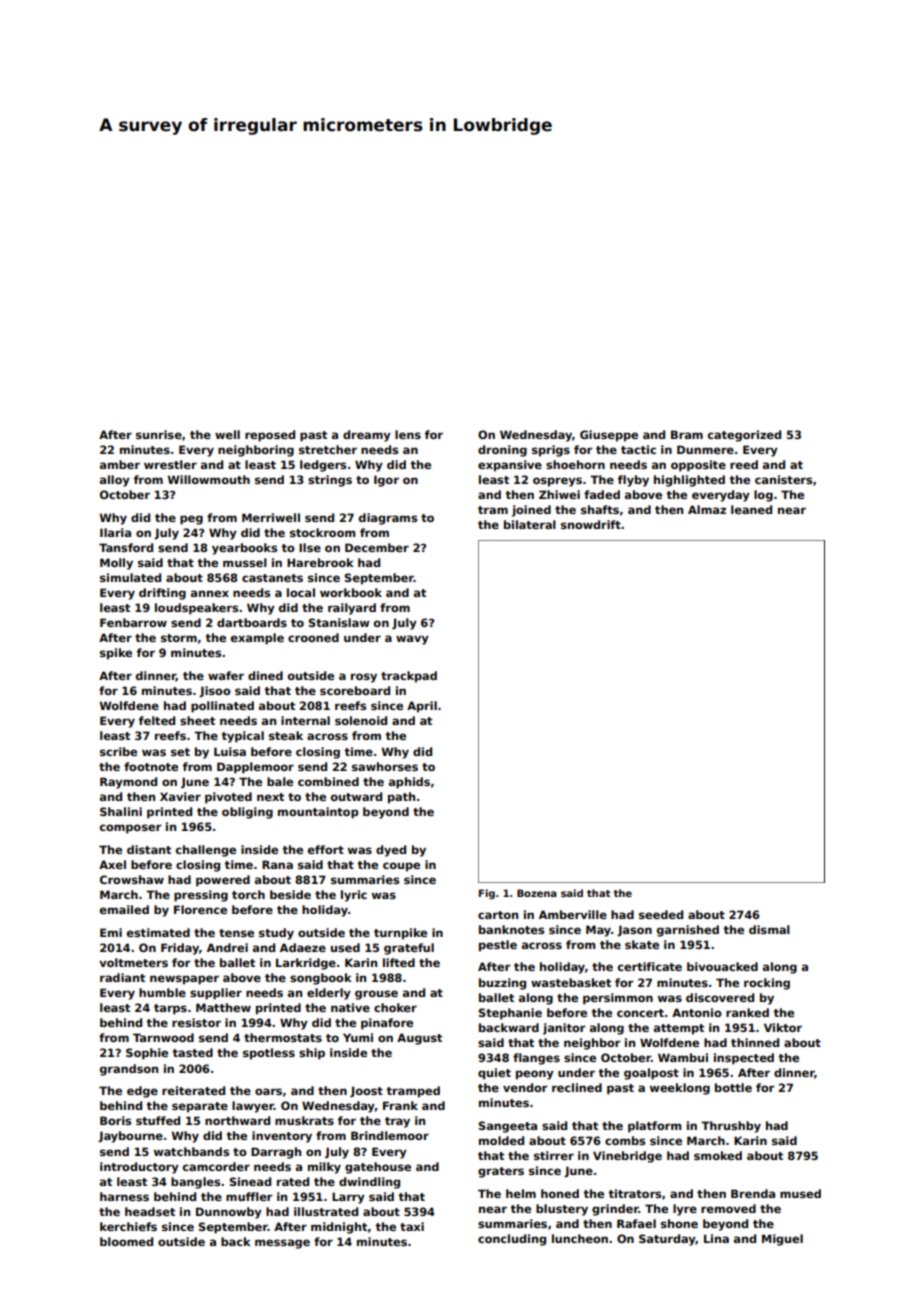 This page has width=924, height=1308. I want to click on opposite, so click(698, 466).
